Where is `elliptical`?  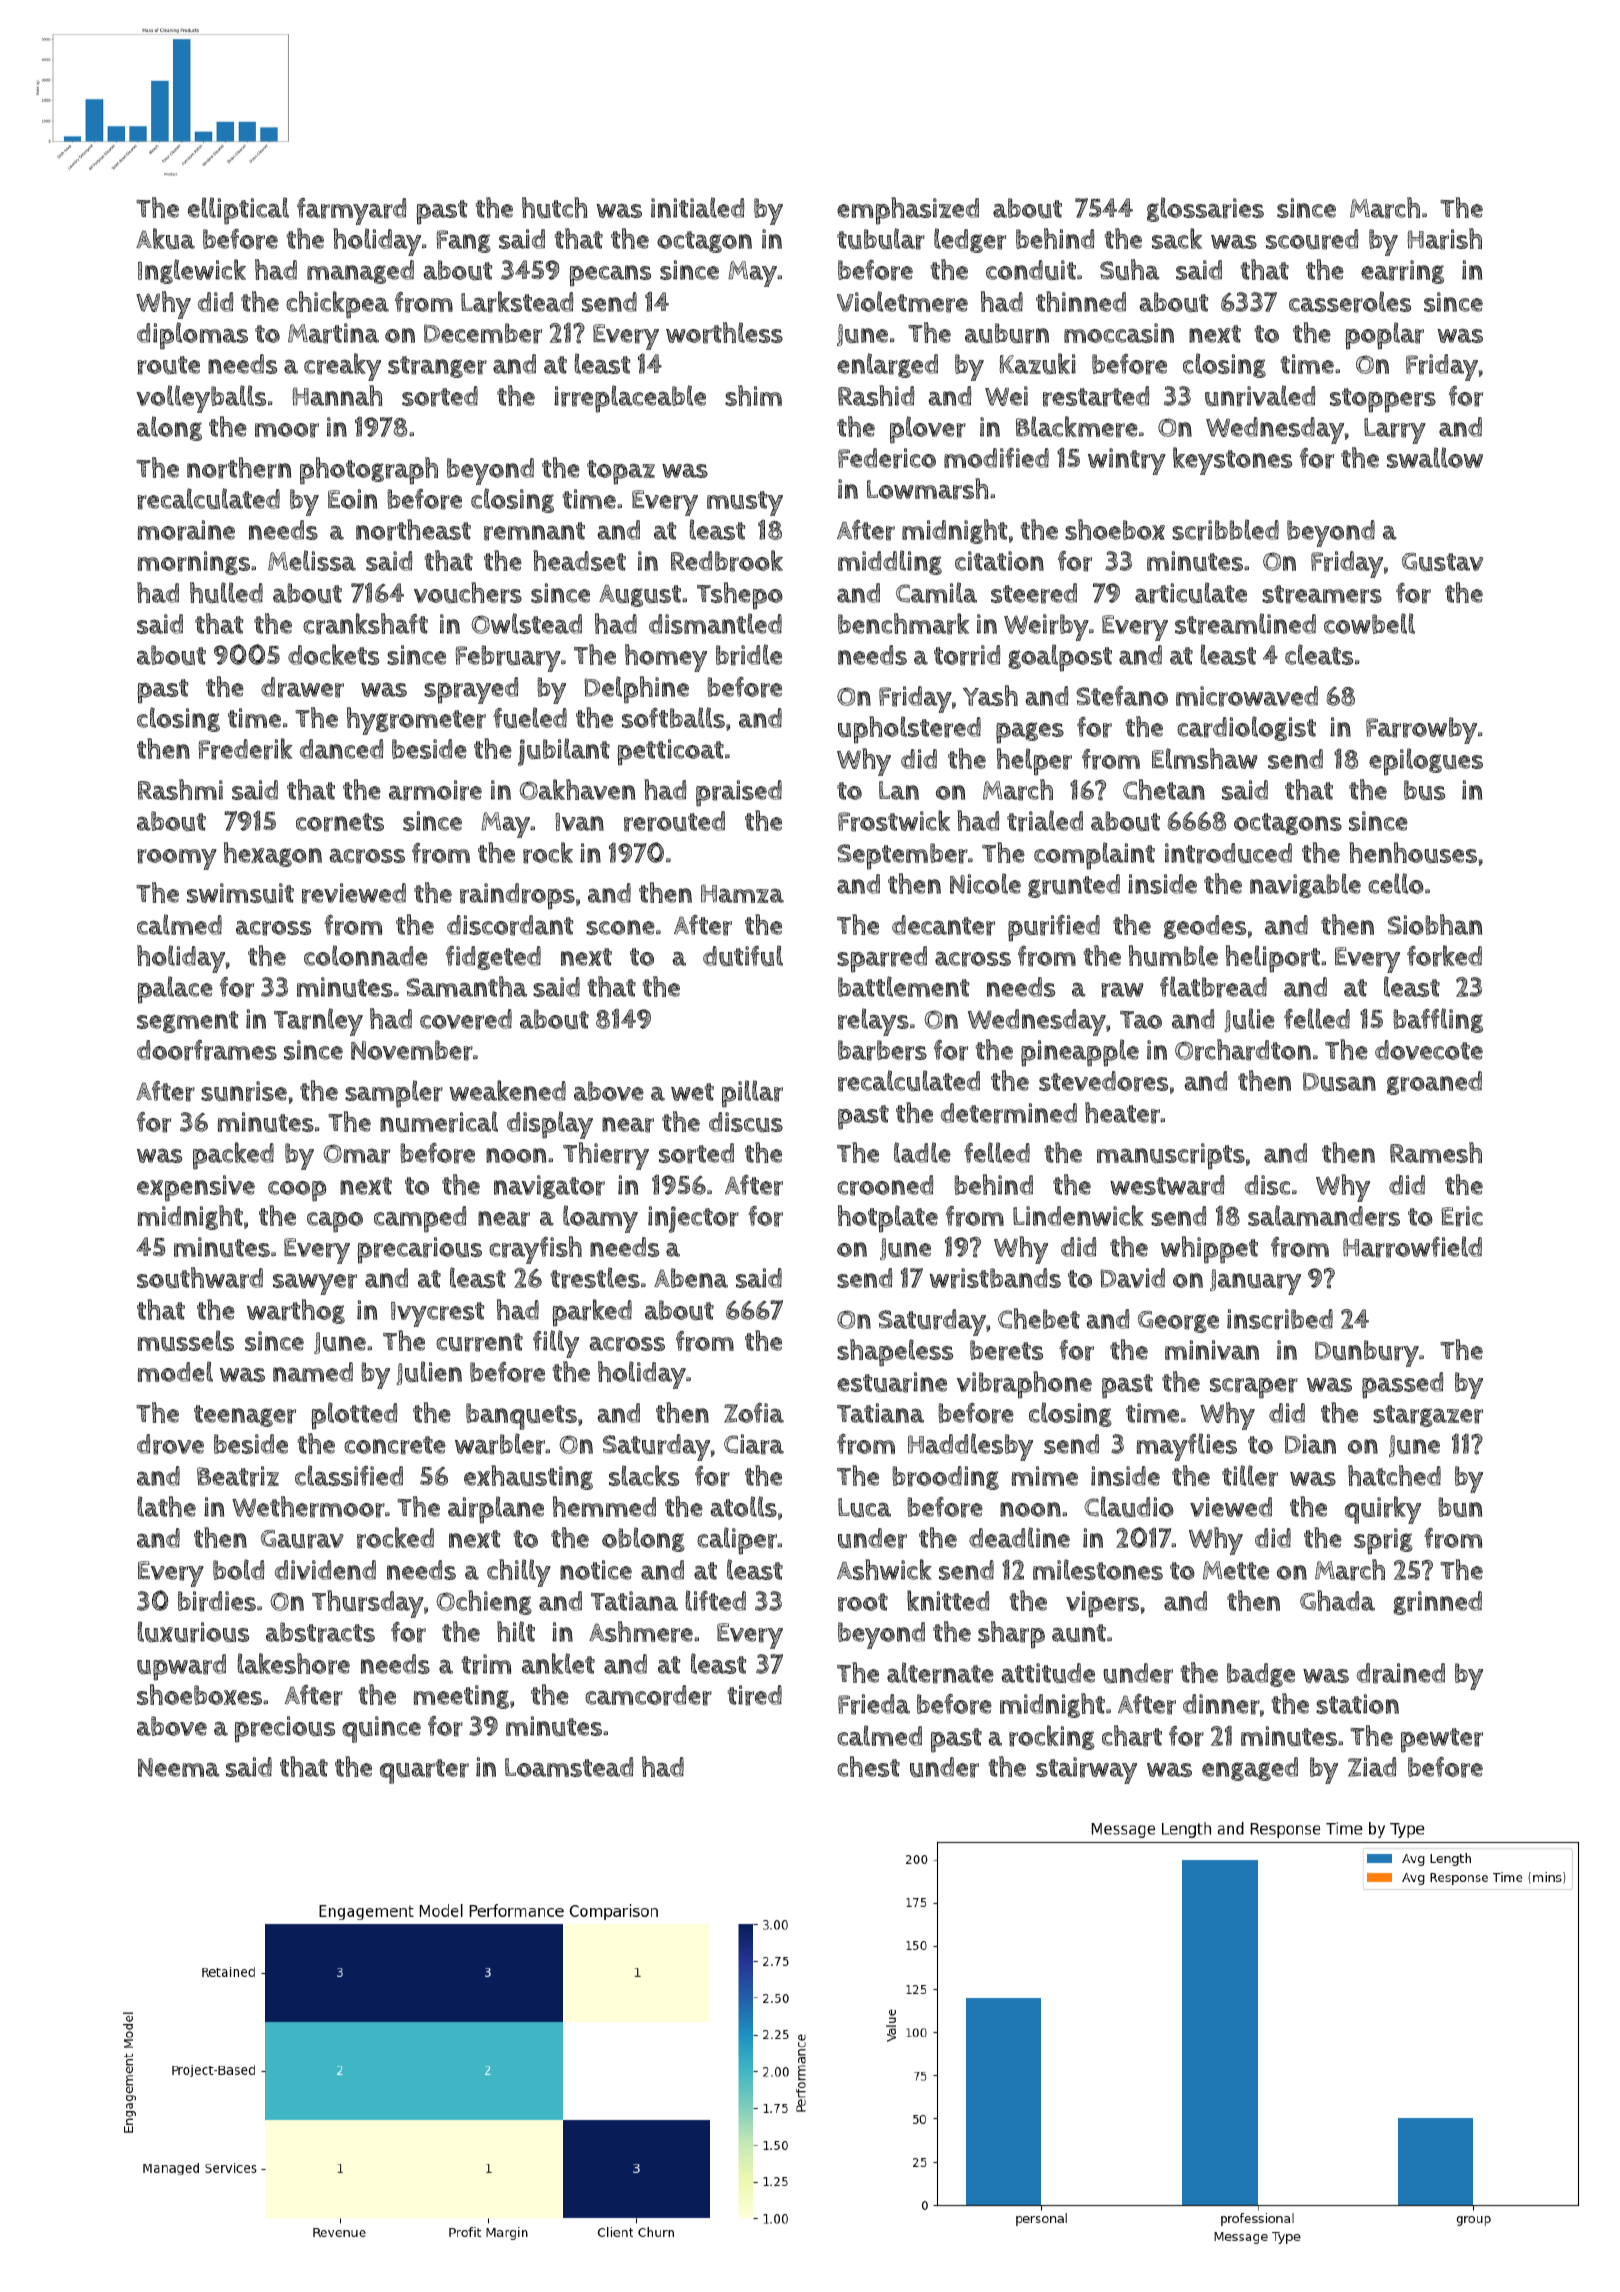 elliptical is located at coordinates (238, 211).
